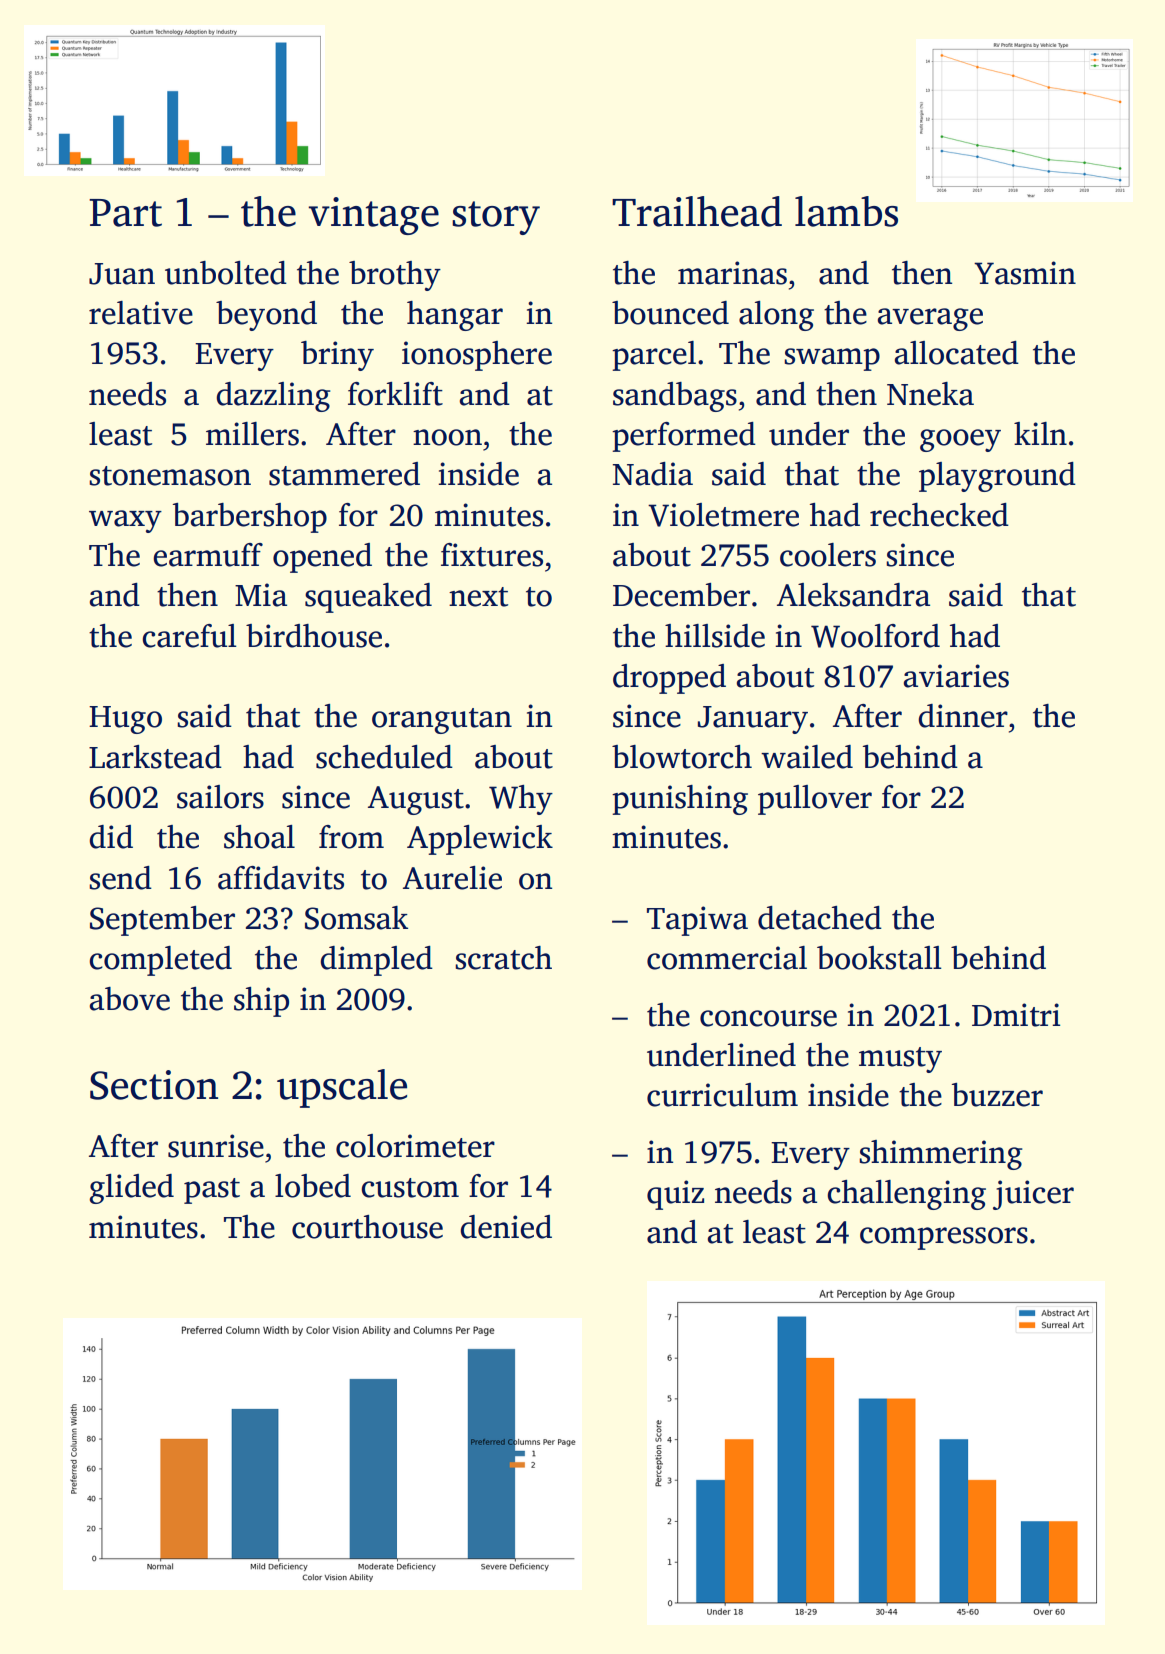 The width and height of the image is (1165, 1654). What do you see at coordinates (367, 1227) in the image?
I see `courthouse` at bounding box center [367, 1227].
